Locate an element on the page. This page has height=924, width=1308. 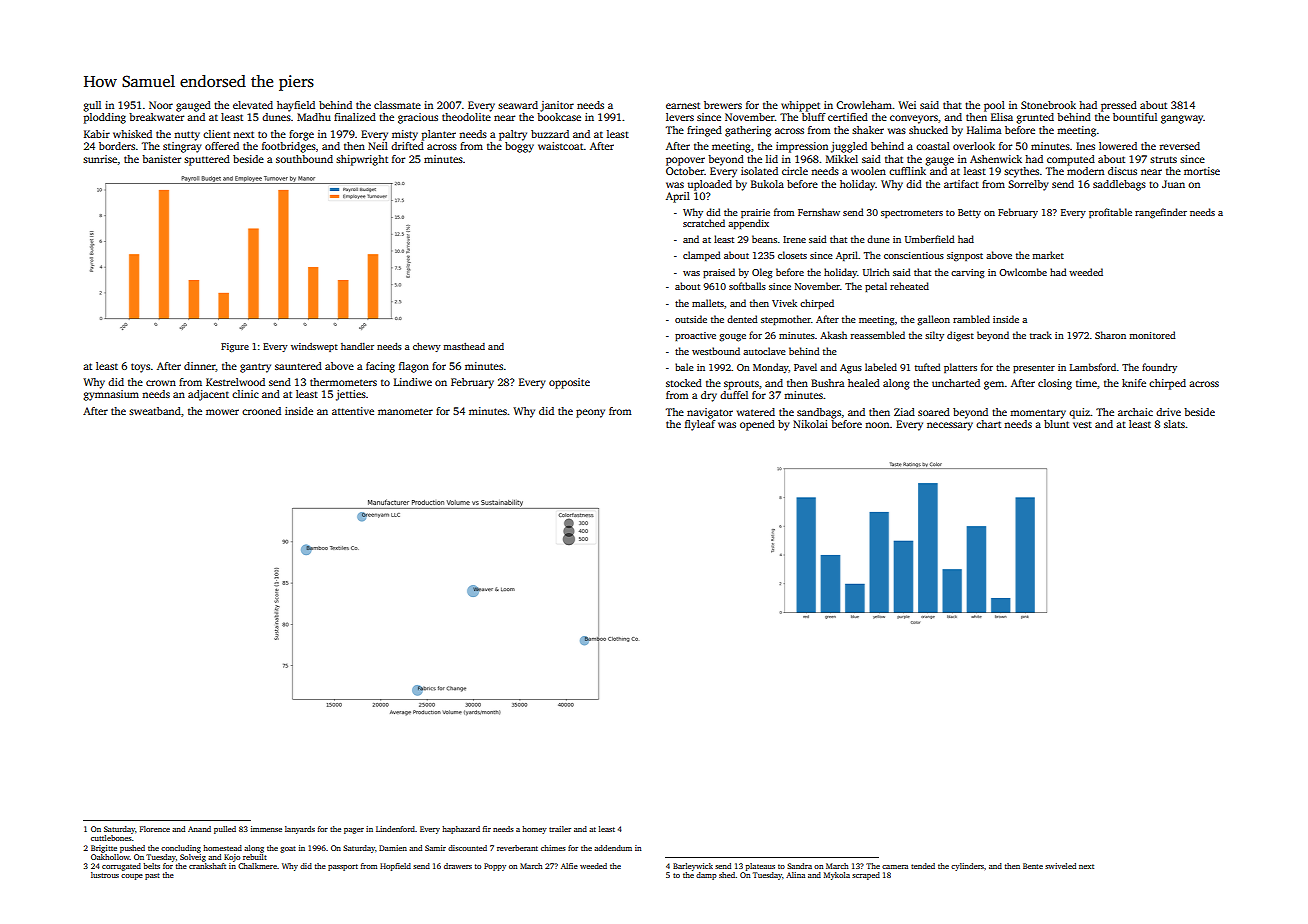
immense is located at coordinates (266, 829).
